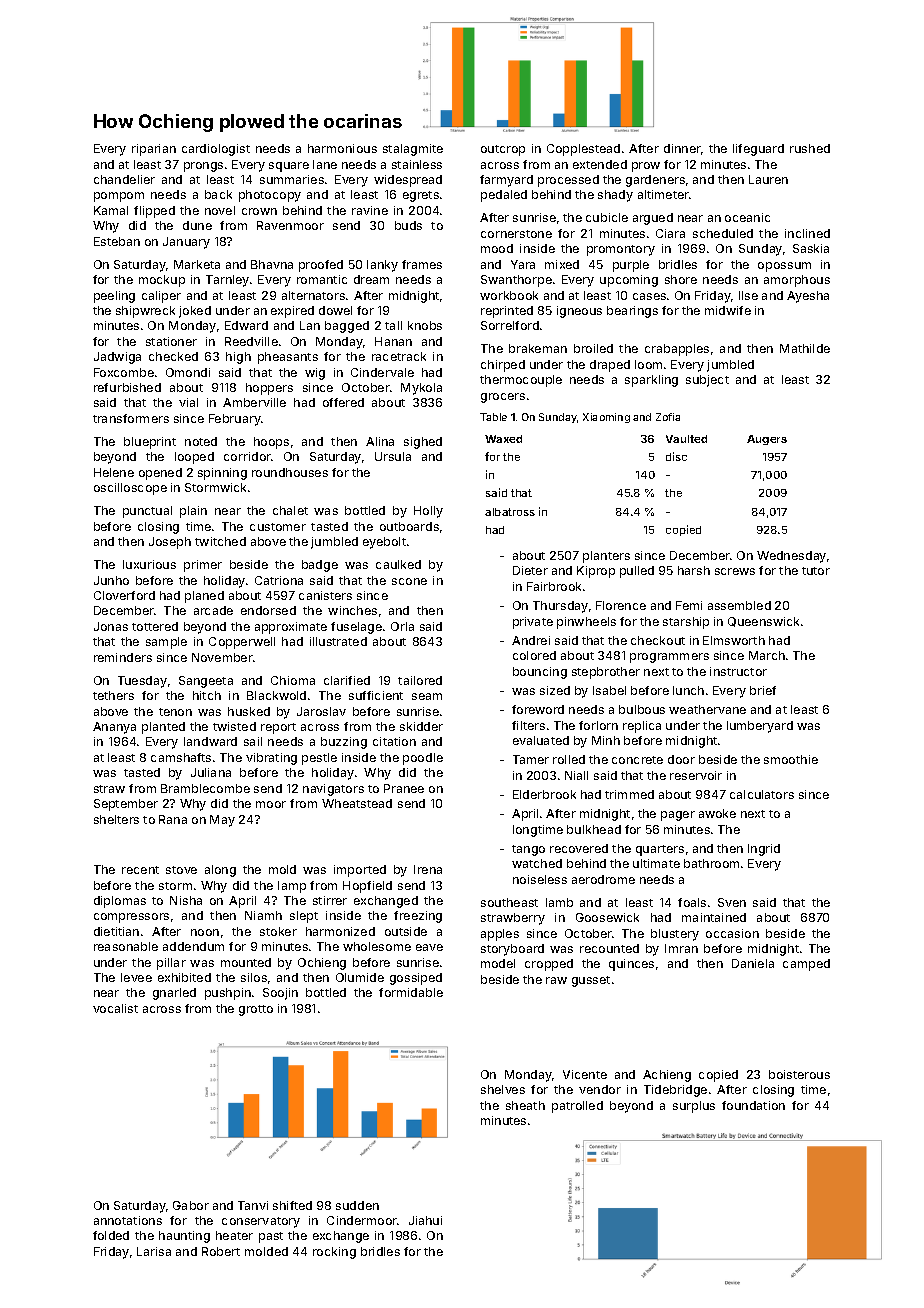  Describe the element at coordinates (154, 150) in the page. I see `riparian` at that location.
